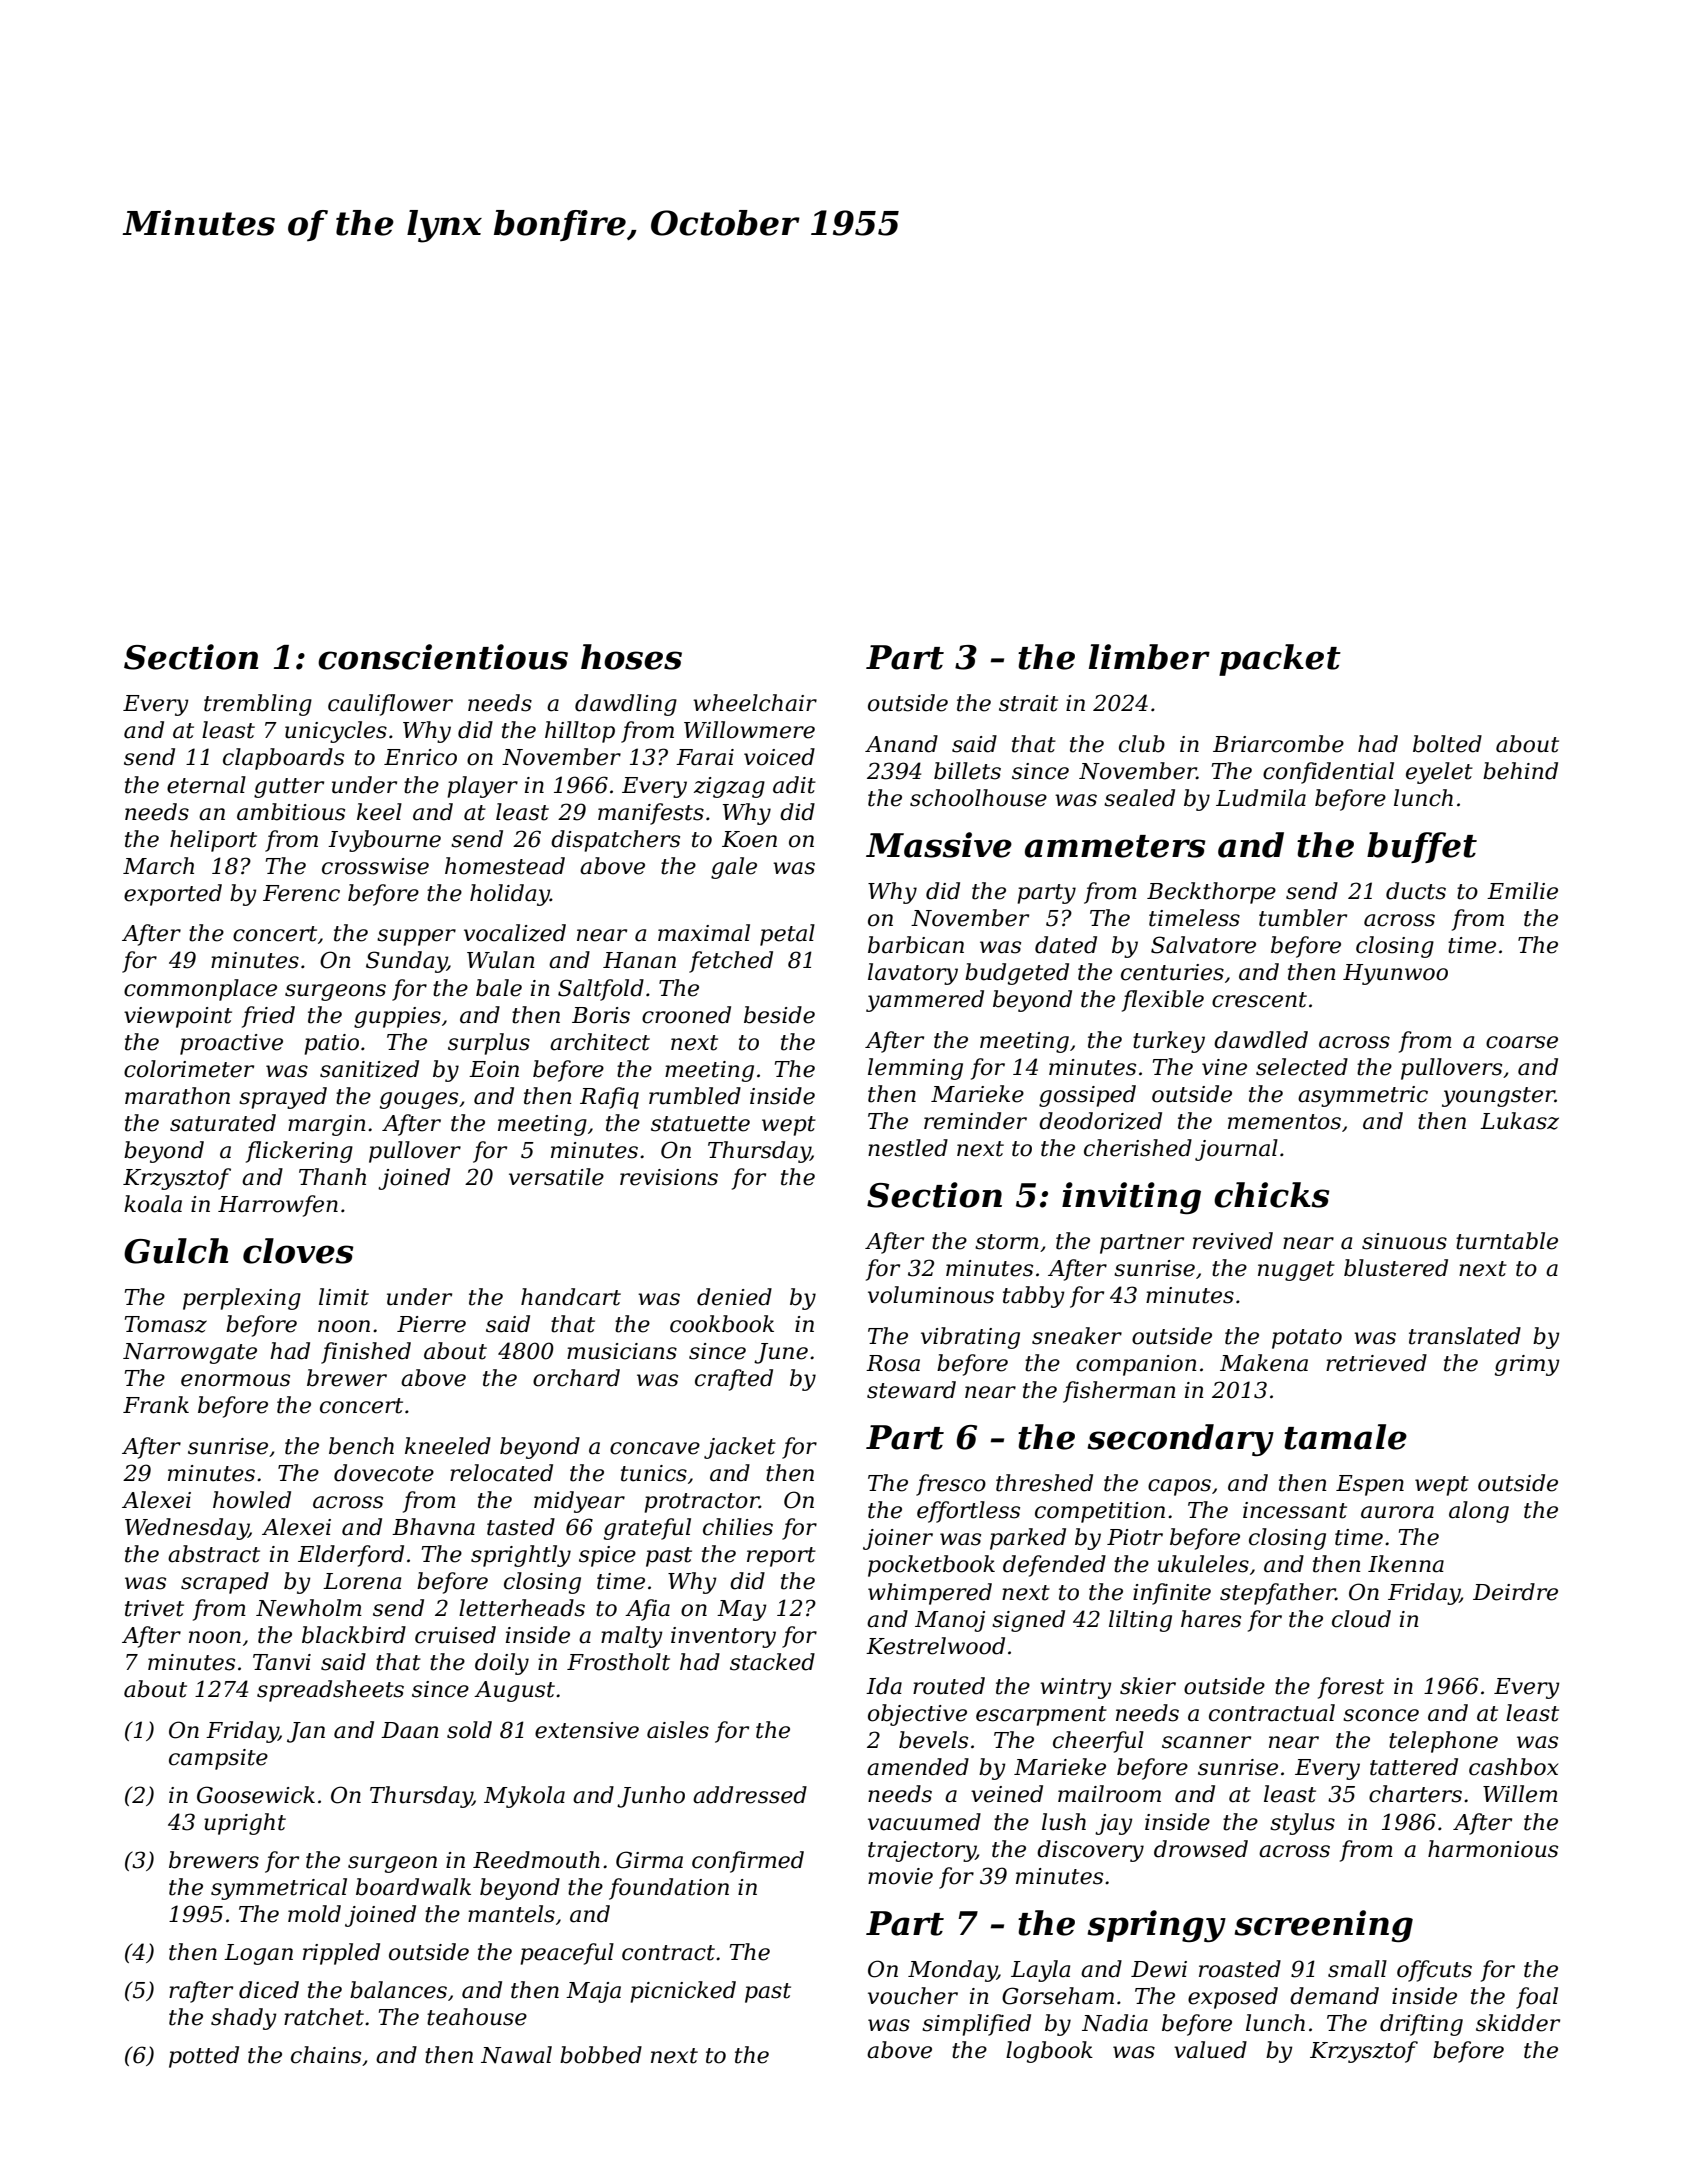 Image resolution: width=1683 pixels, height=2178 pixels. Describe the element at coordinates (173, 895) in the image. I see `exported` at that location.
